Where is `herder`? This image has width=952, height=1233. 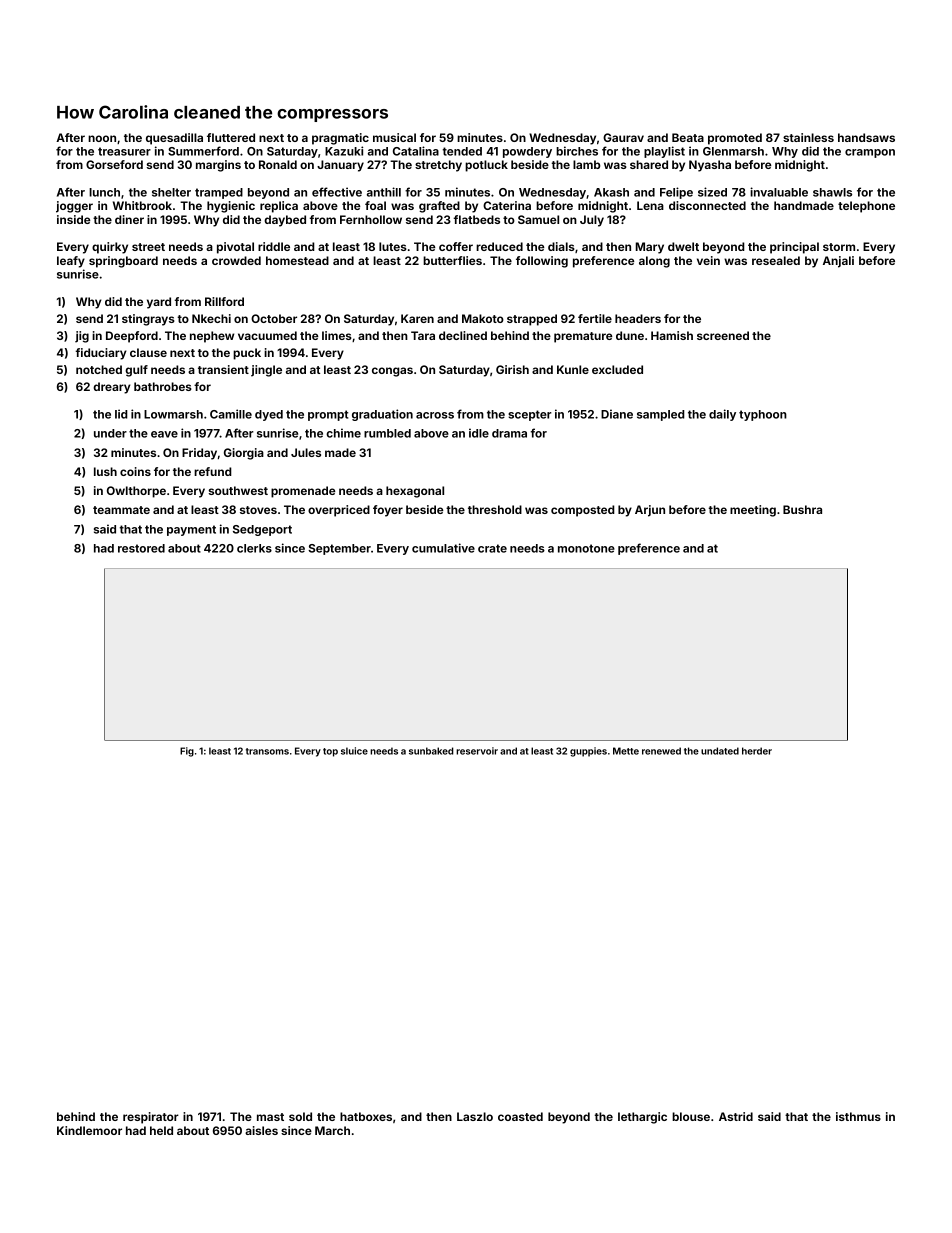
herder is located at coordinates (757, 751).
